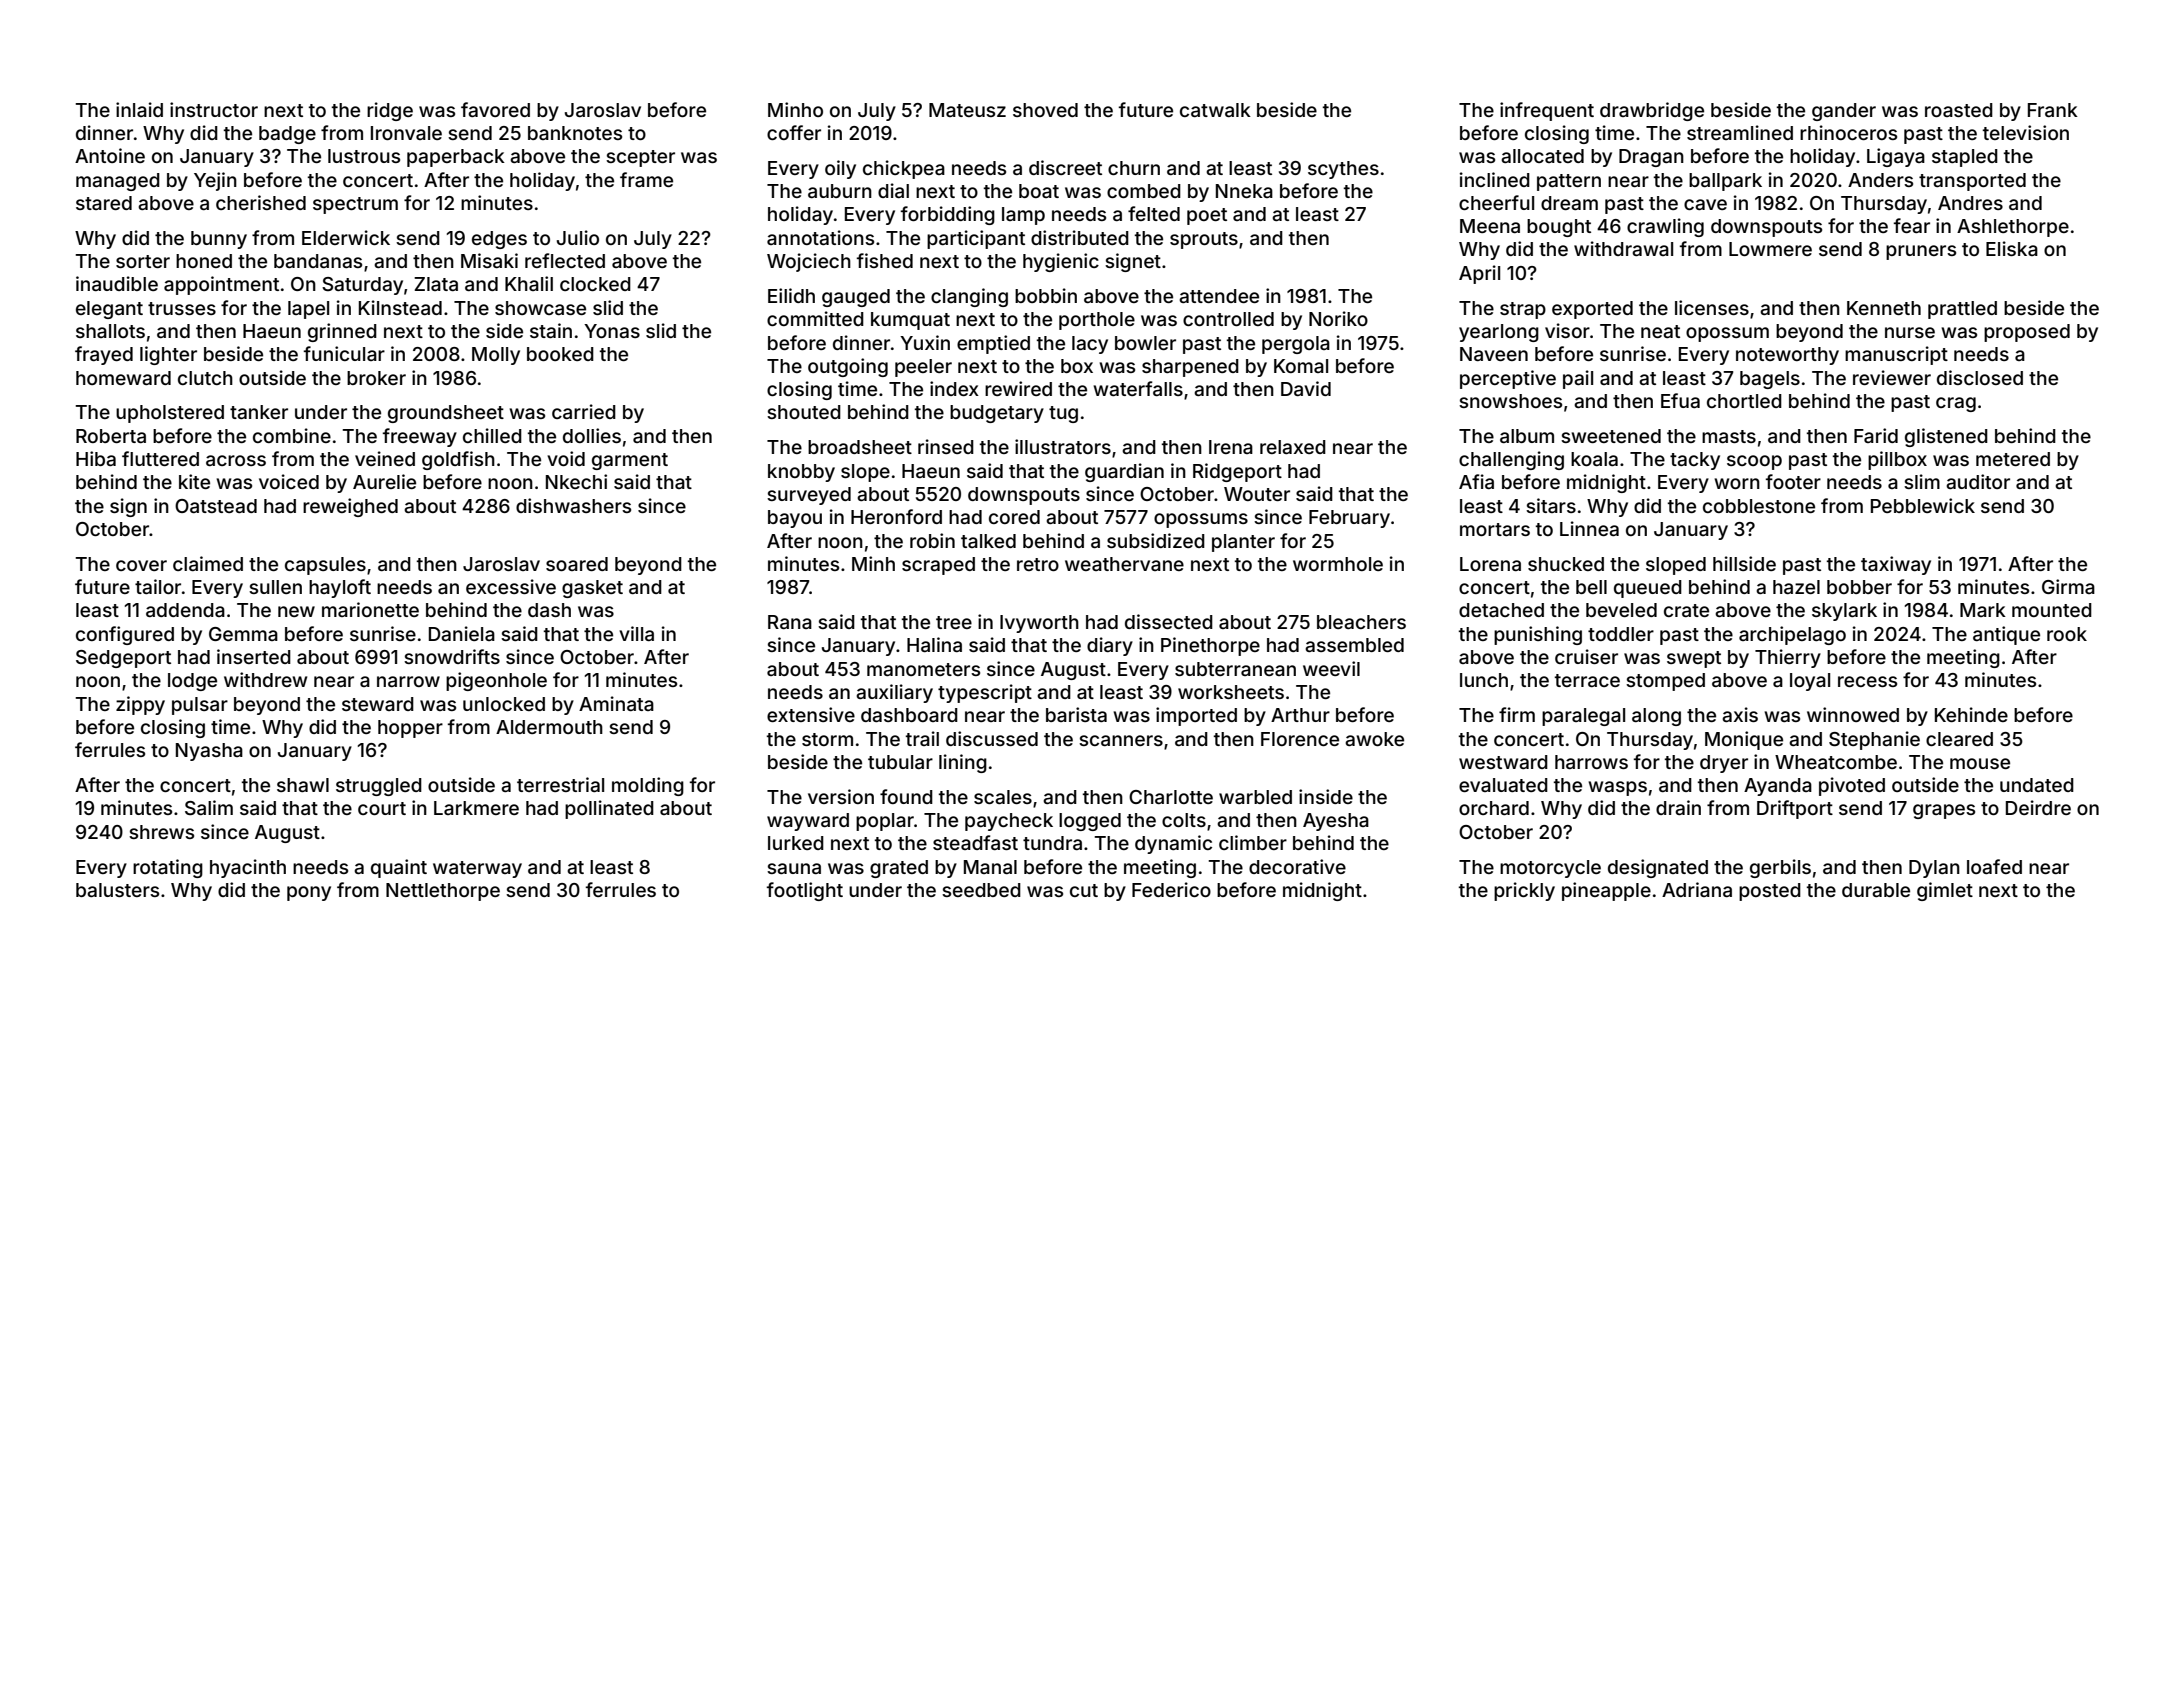 This screenshot has height=1683, width=2178. I want to click on Deirdre, so click(2038, 807).
